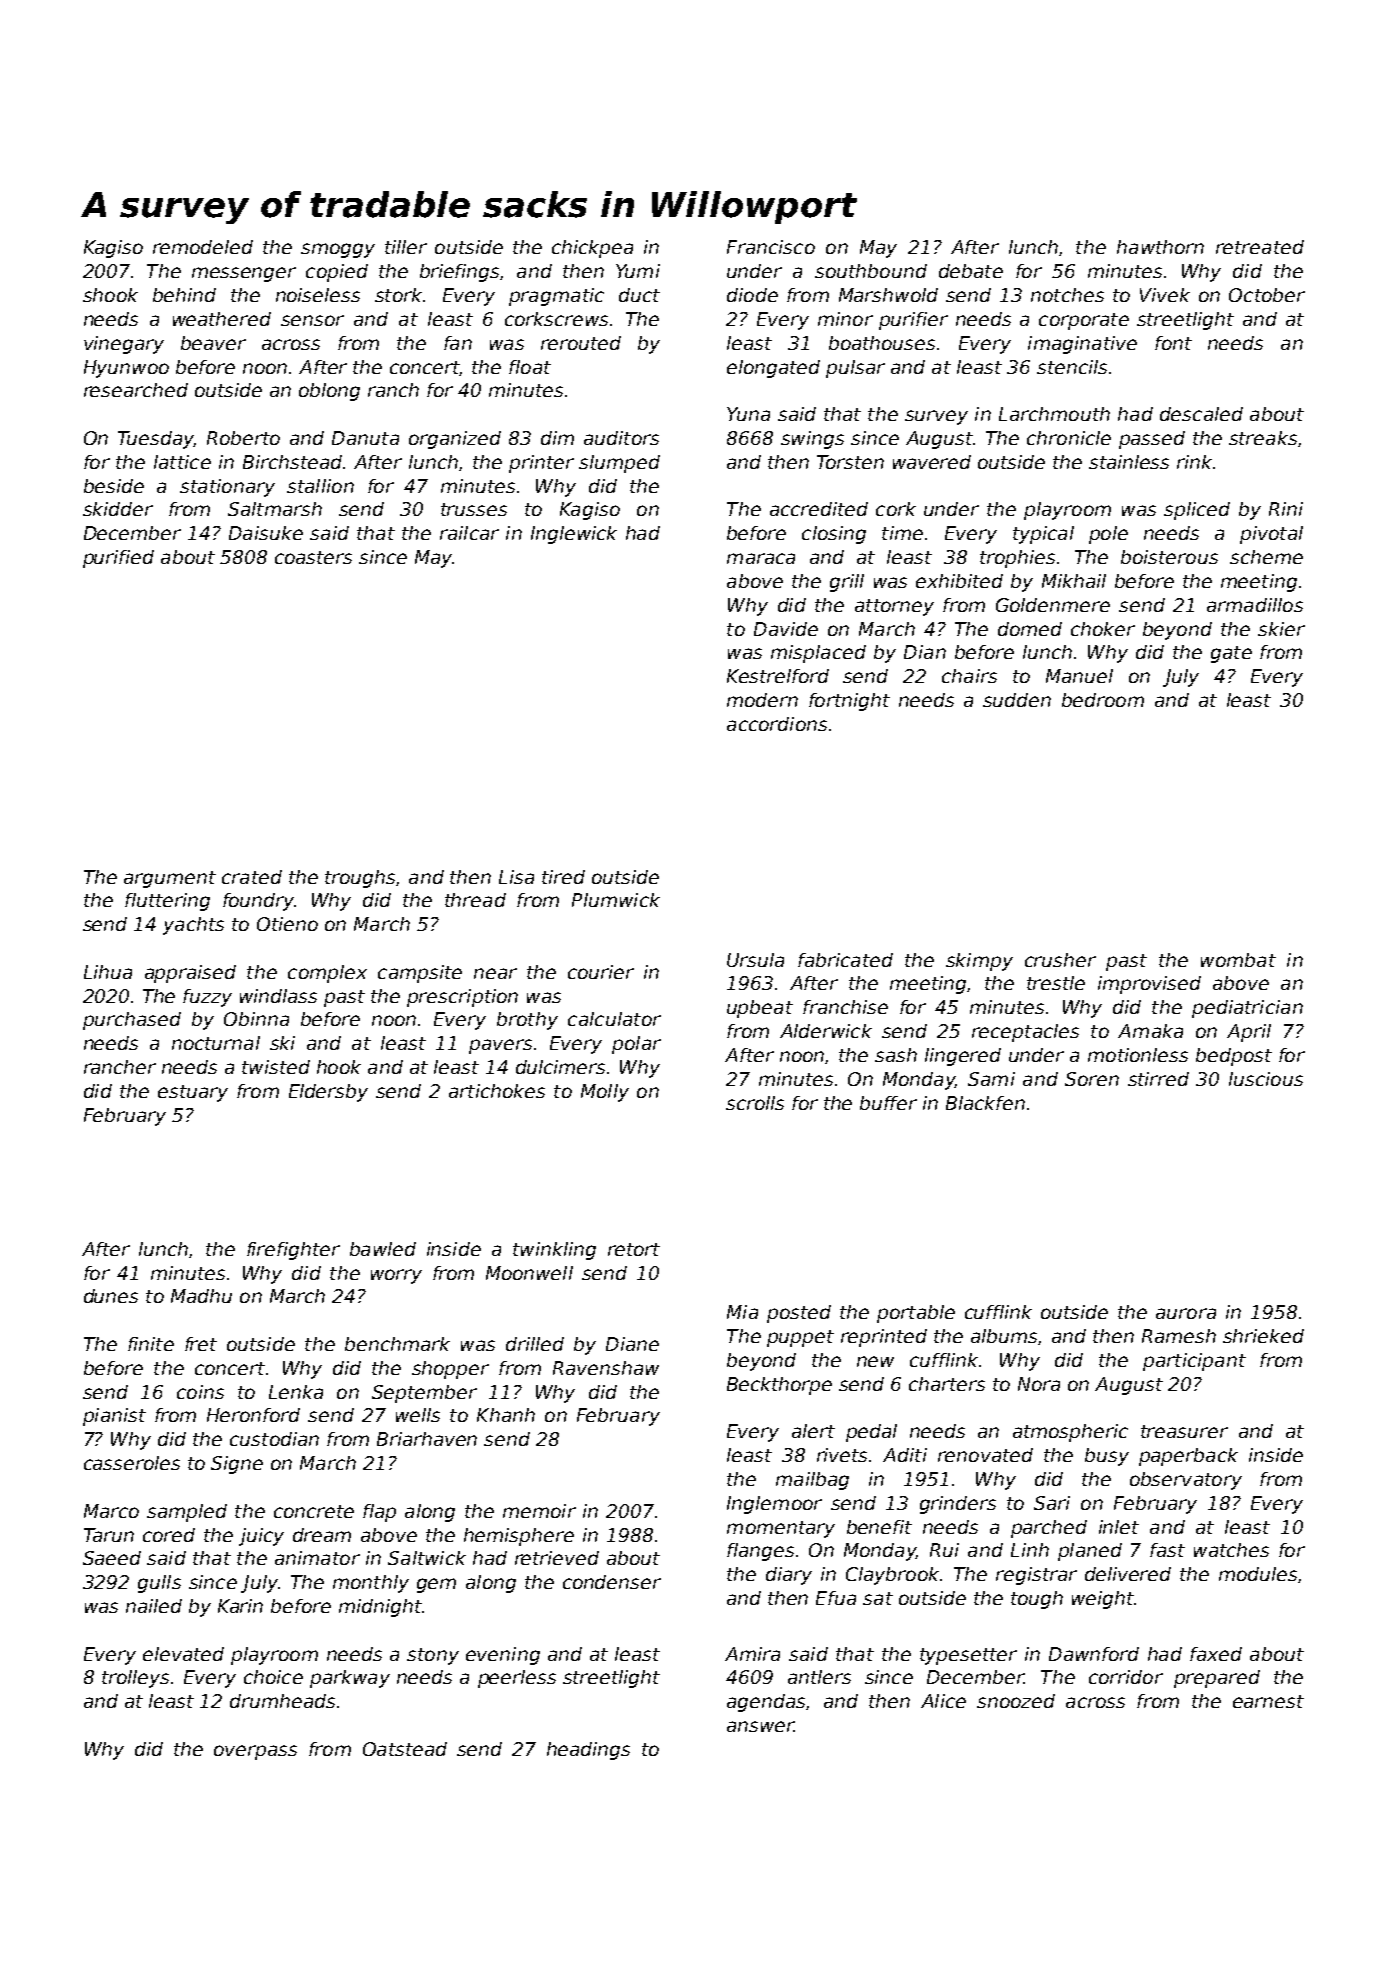  Describe the element at coordinates (1039, 1384) in the image. I see `Nora` at that location.
